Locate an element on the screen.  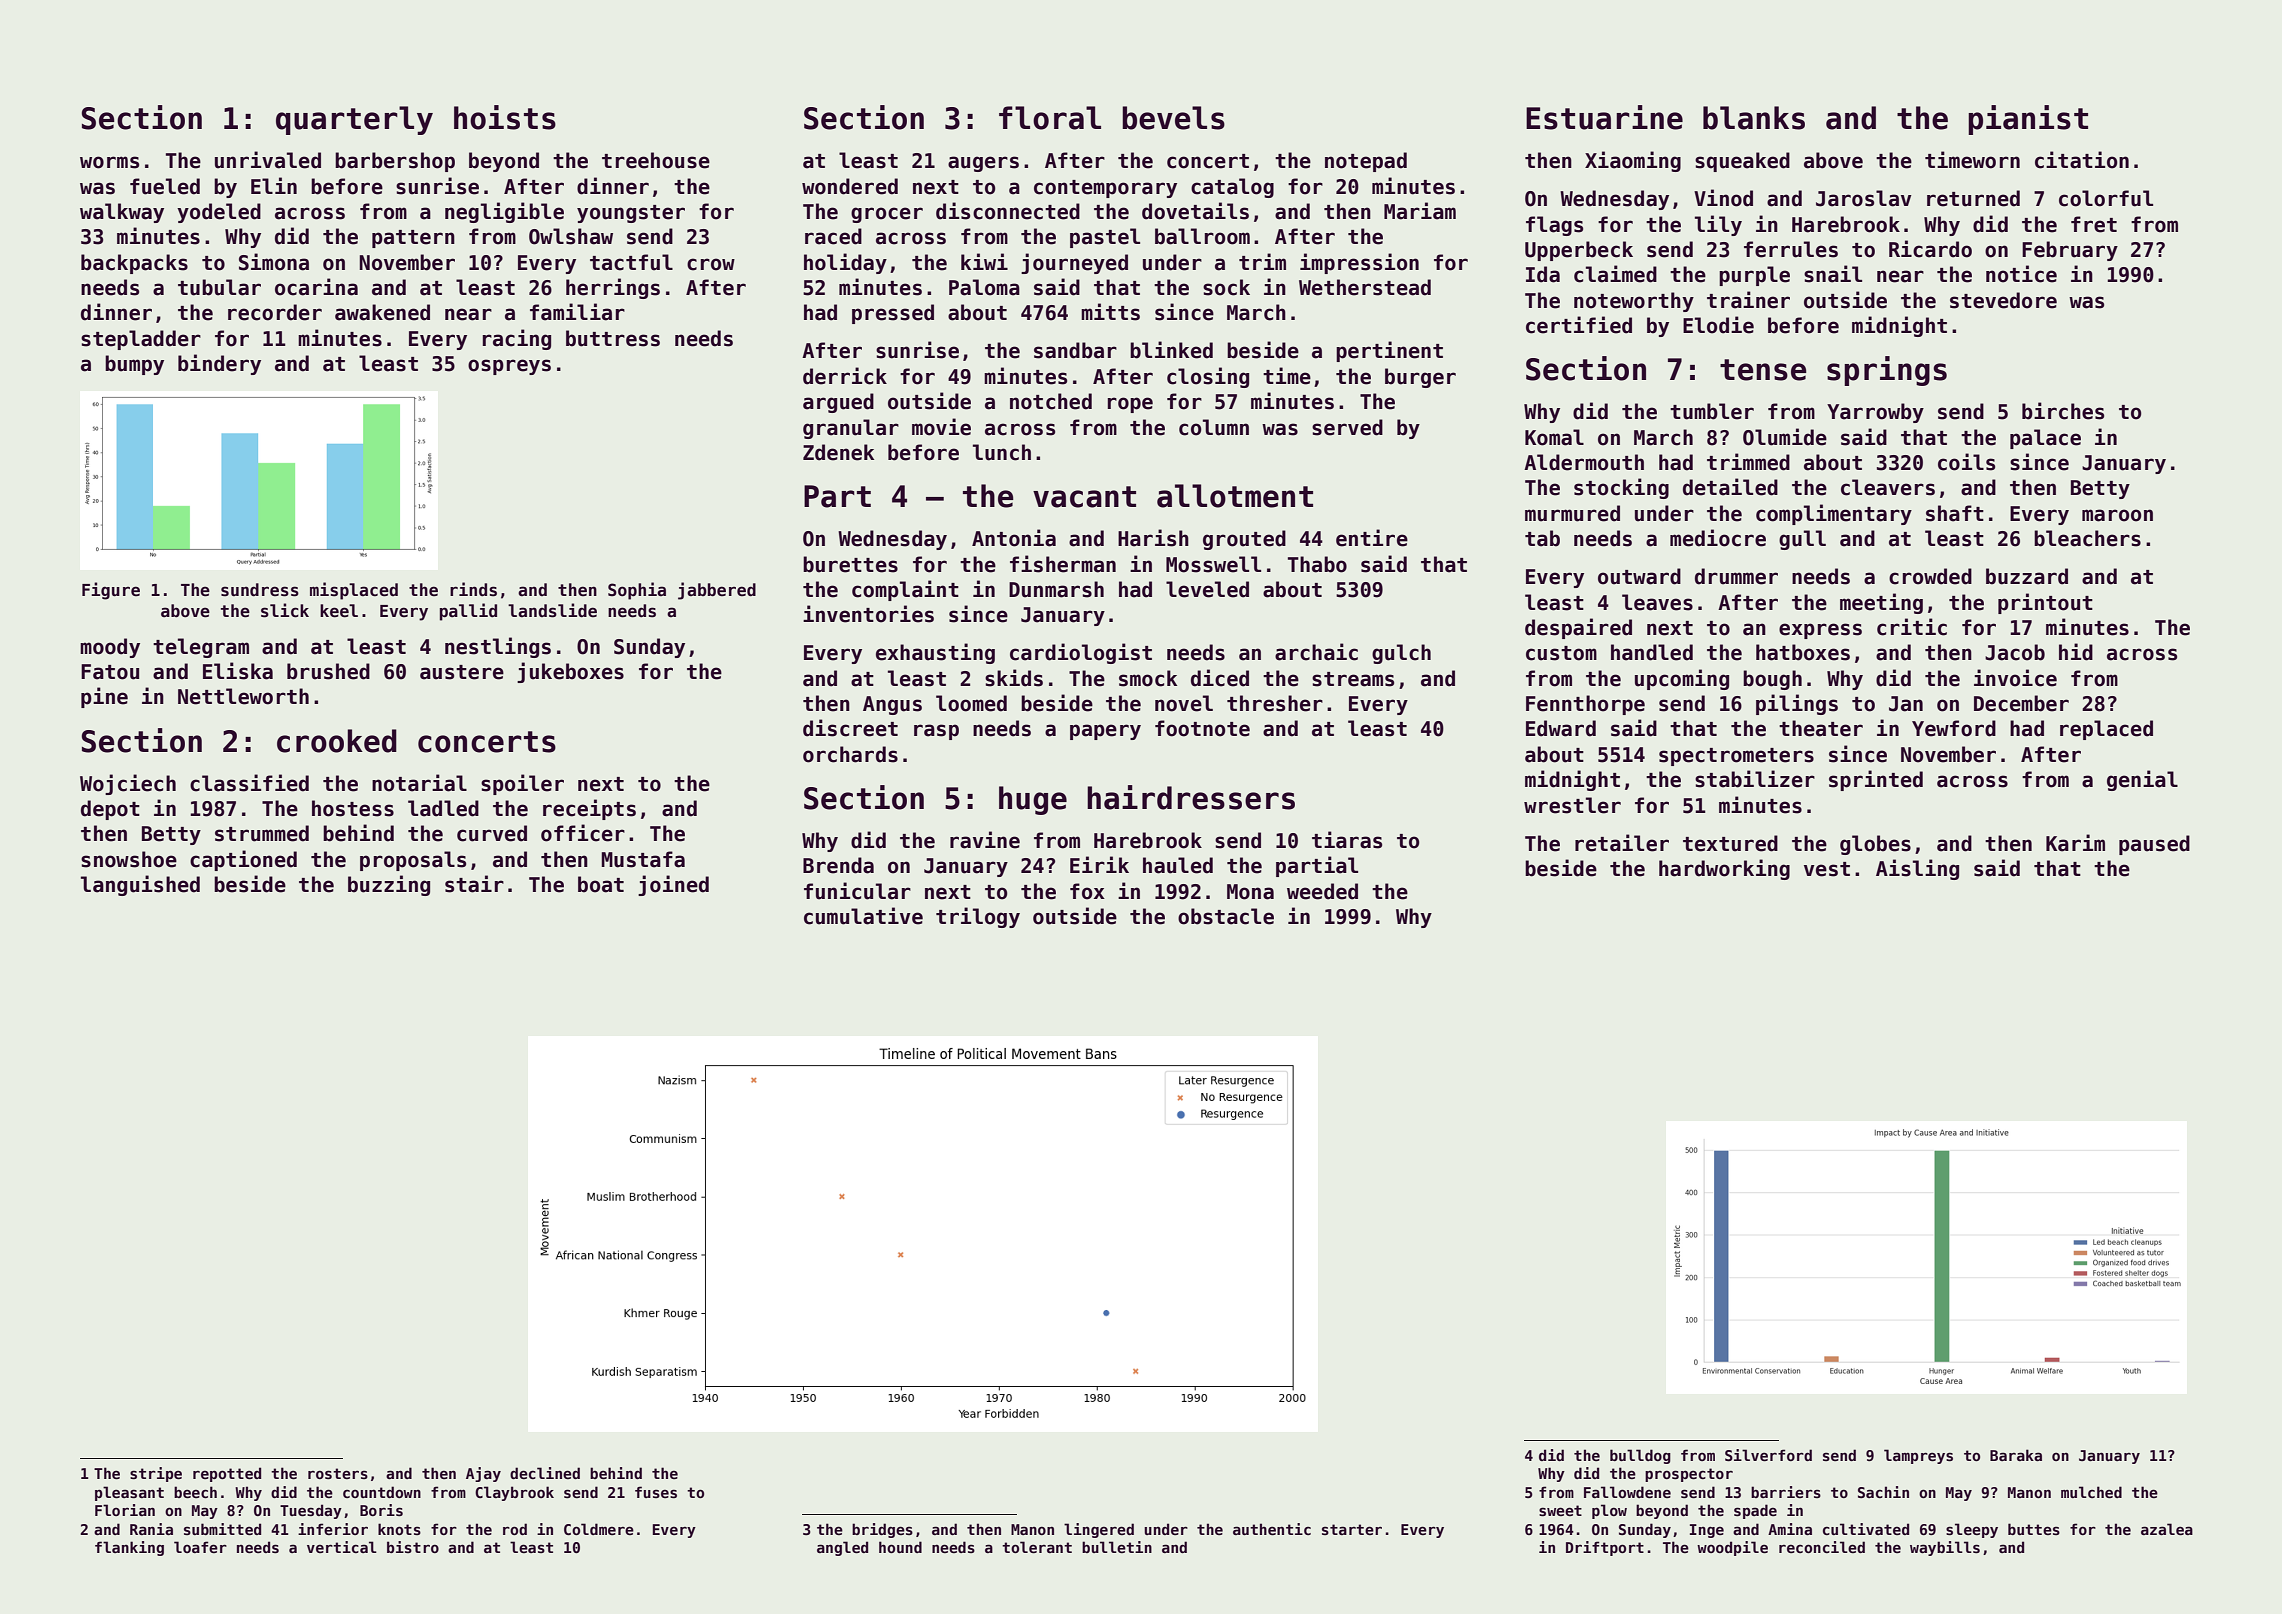
moody is located at coordinates (110, 648).
